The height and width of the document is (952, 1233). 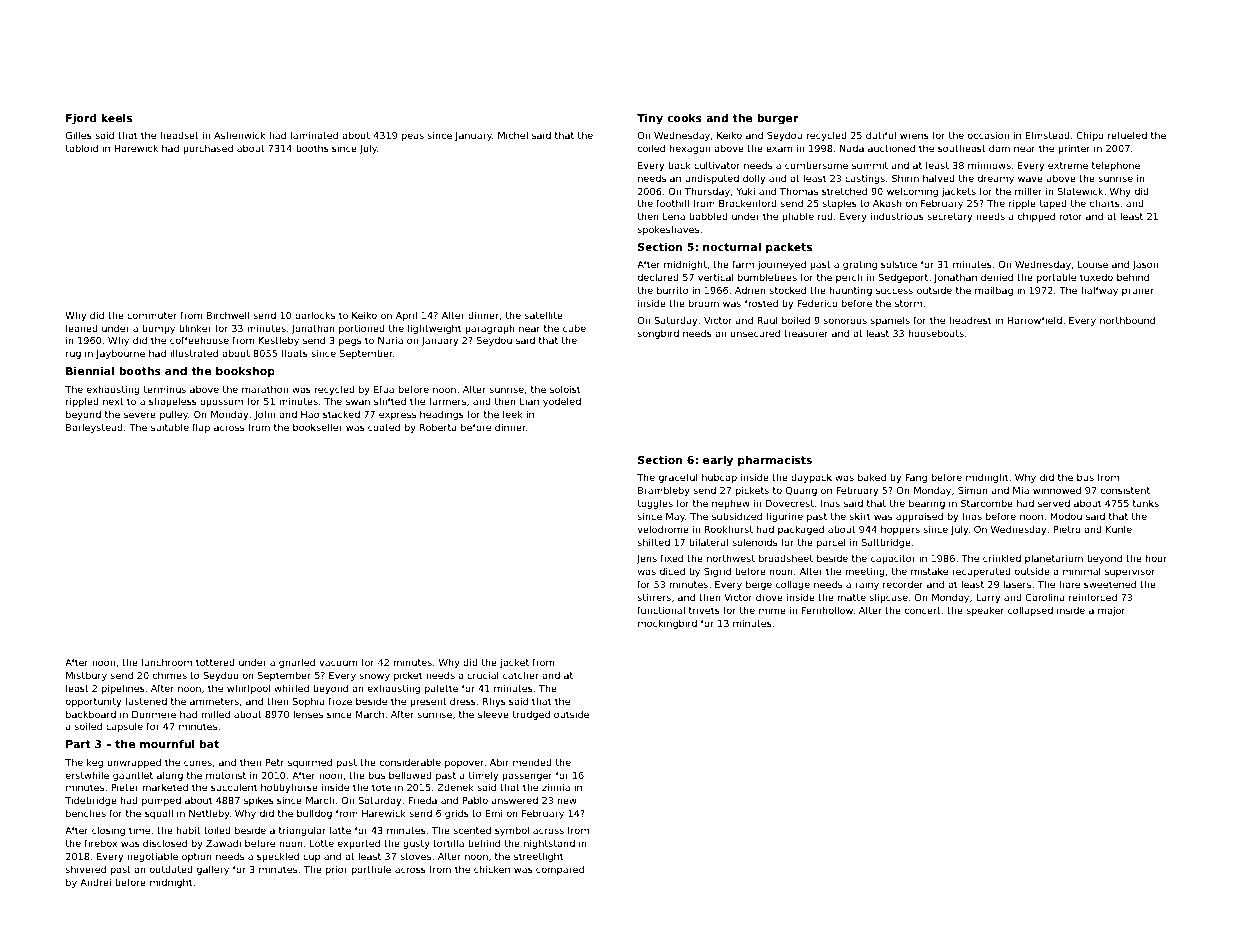 What do you see at coordinates (914, 136) in the document?
I see `wrens` at bounding box center [914, 136].
